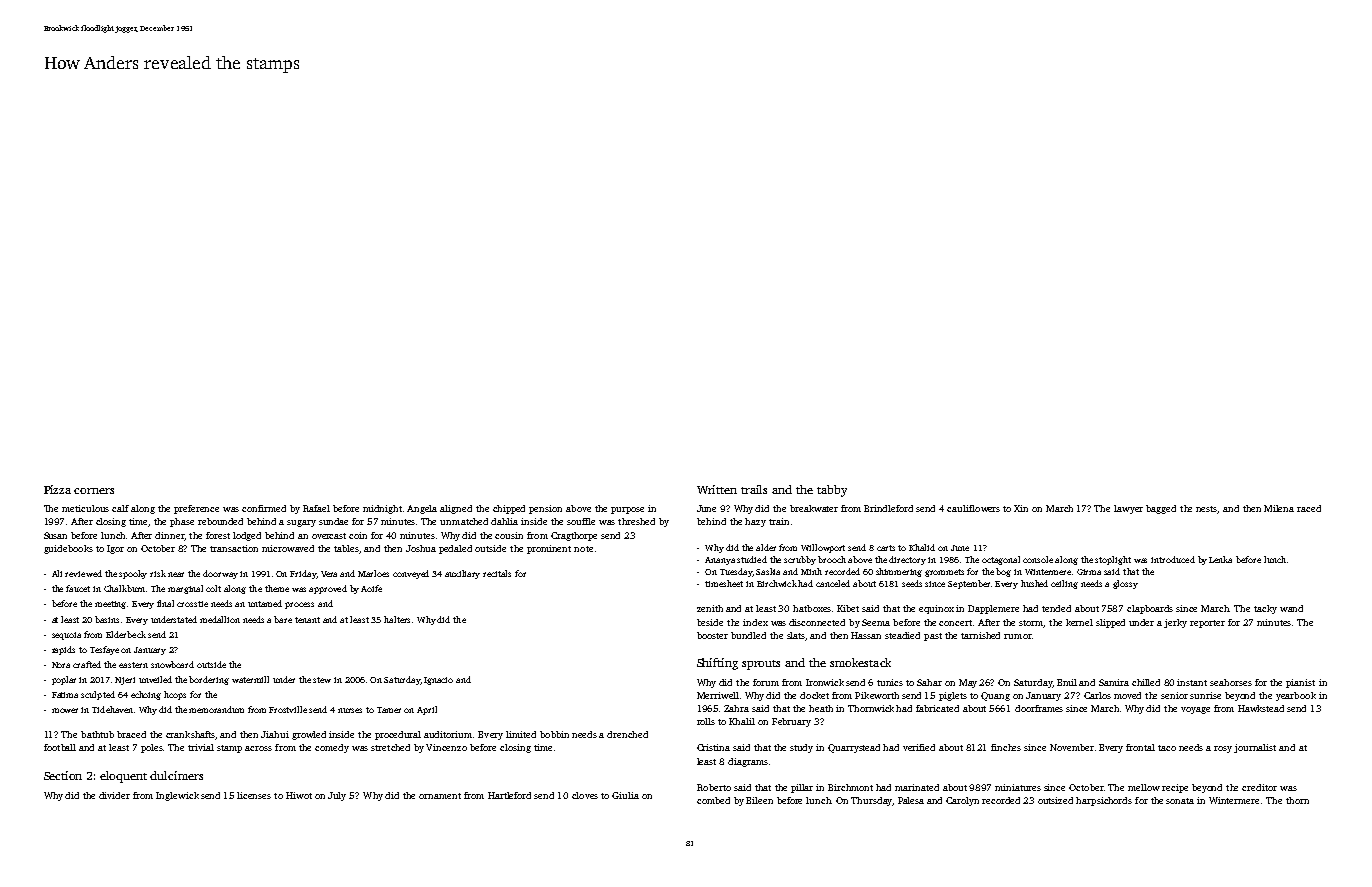  Describe the element at coordinates (427, 710) in the screenshot. I see `April` at that location.
